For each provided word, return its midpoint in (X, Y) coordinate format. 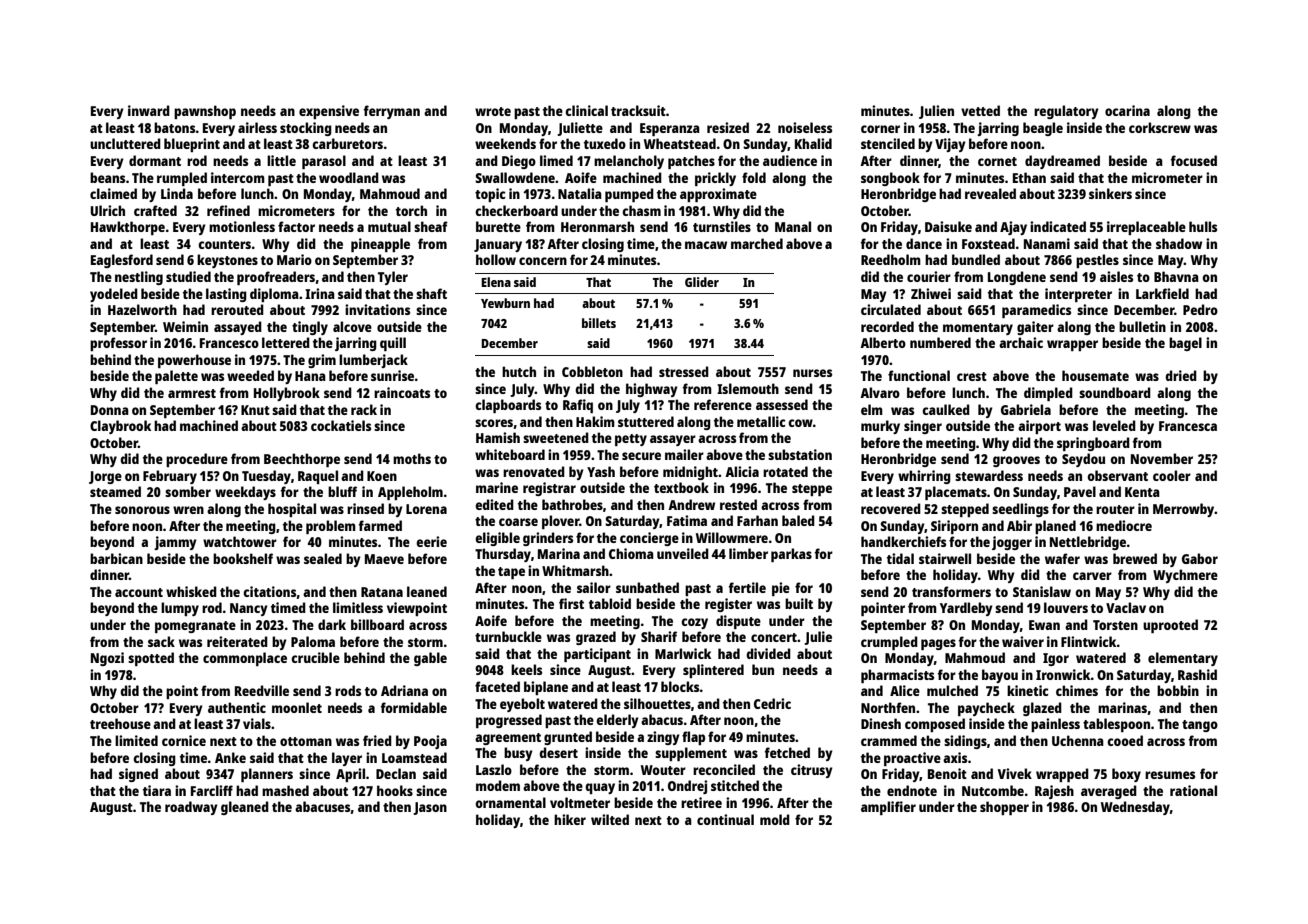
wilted (610, 819)
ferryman (392, 112)
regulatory (1066, 112)
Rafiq (578, 406)
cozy (694, 623)
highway (652, 390)
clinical (586, 110)
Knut (255, 410)
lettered (286, 342)
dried (1181, 375)
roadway (191, 808)
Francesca (1188, 426)
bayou (1000, 676)
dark (332, 624)
